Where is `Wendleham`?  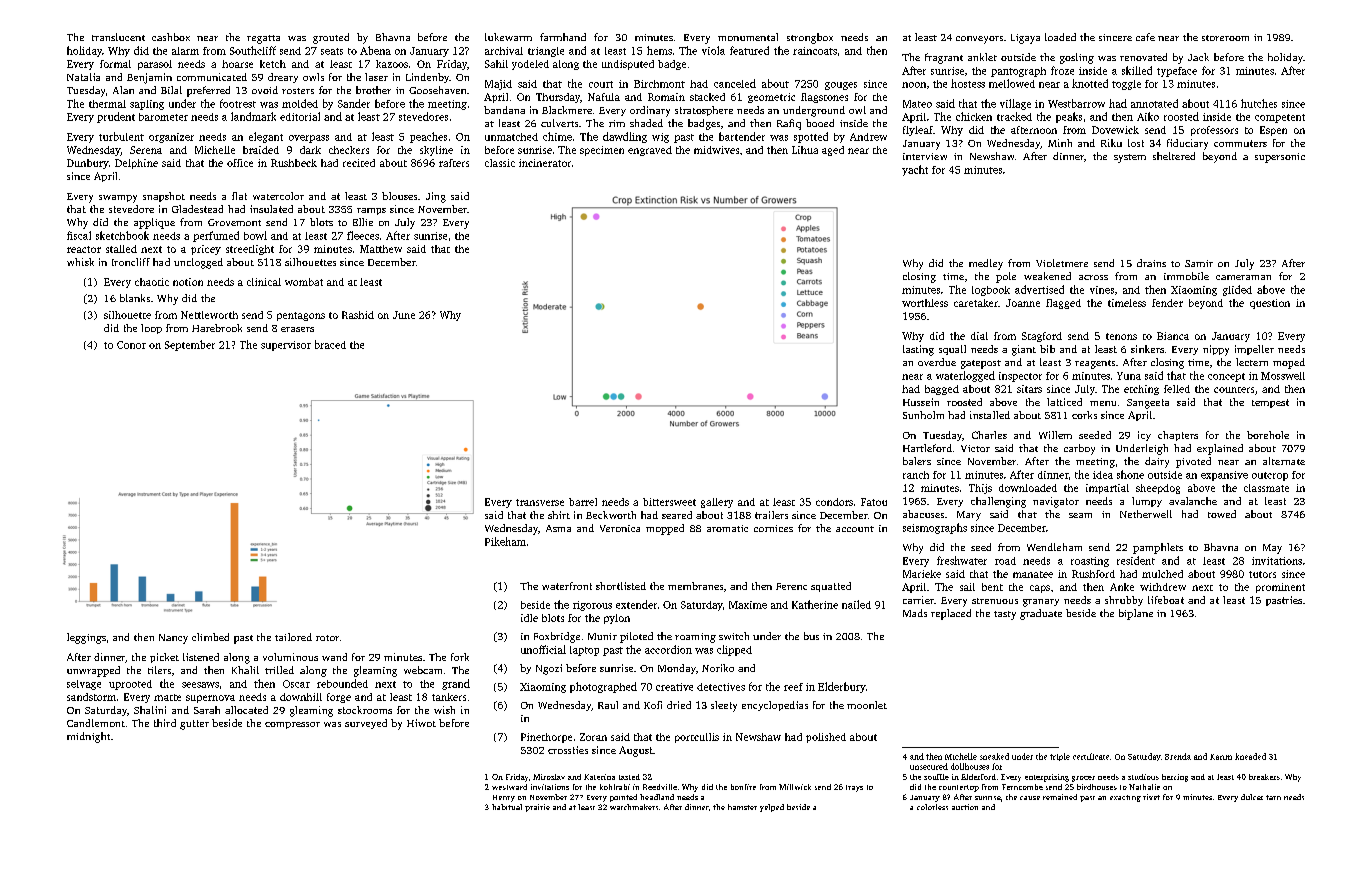 Wendleham is located at coordinates (1054, 547).
